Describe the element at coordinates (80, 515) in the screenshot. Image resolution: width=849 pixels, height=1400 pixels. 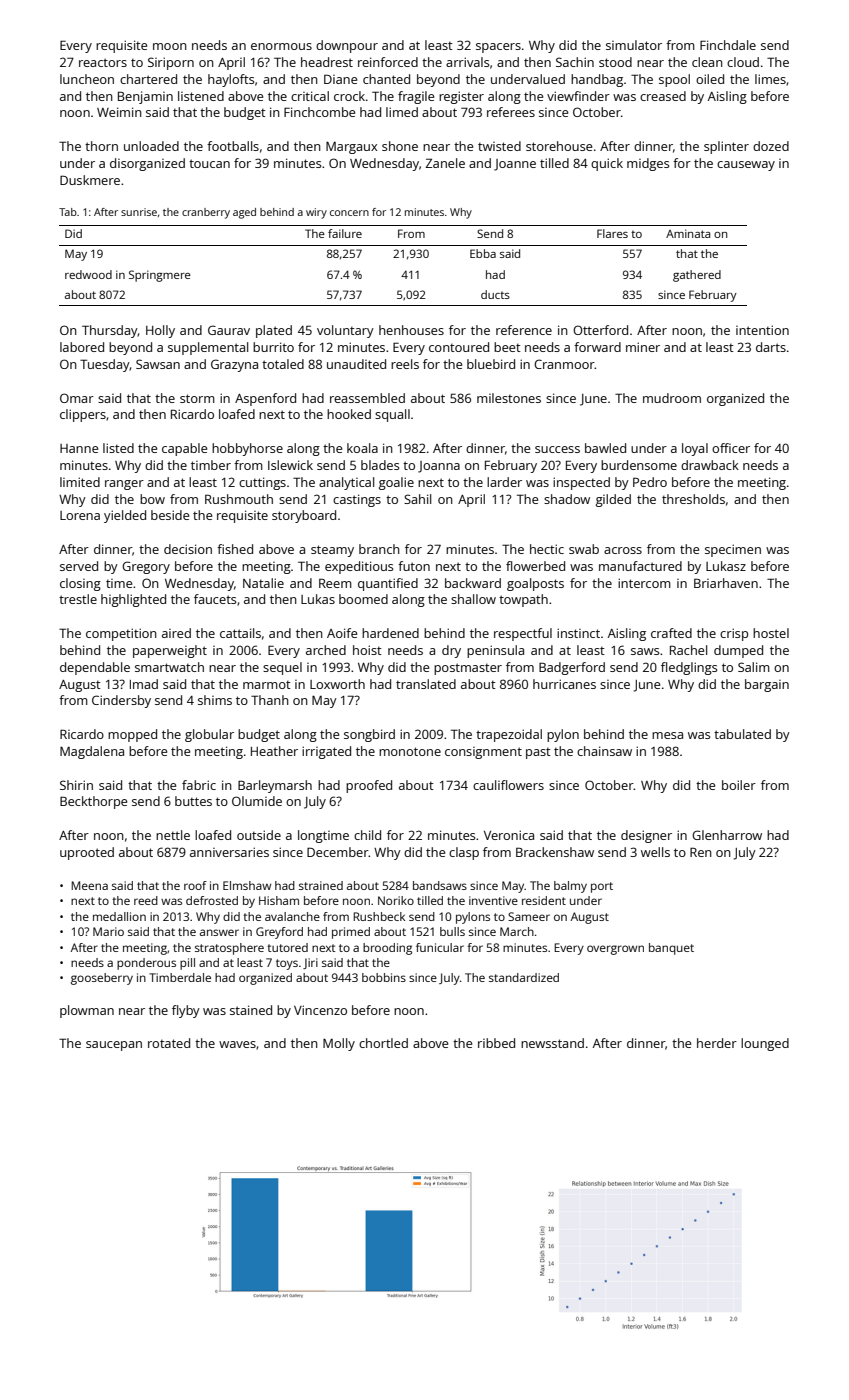
I see `Lorena` at that location.
